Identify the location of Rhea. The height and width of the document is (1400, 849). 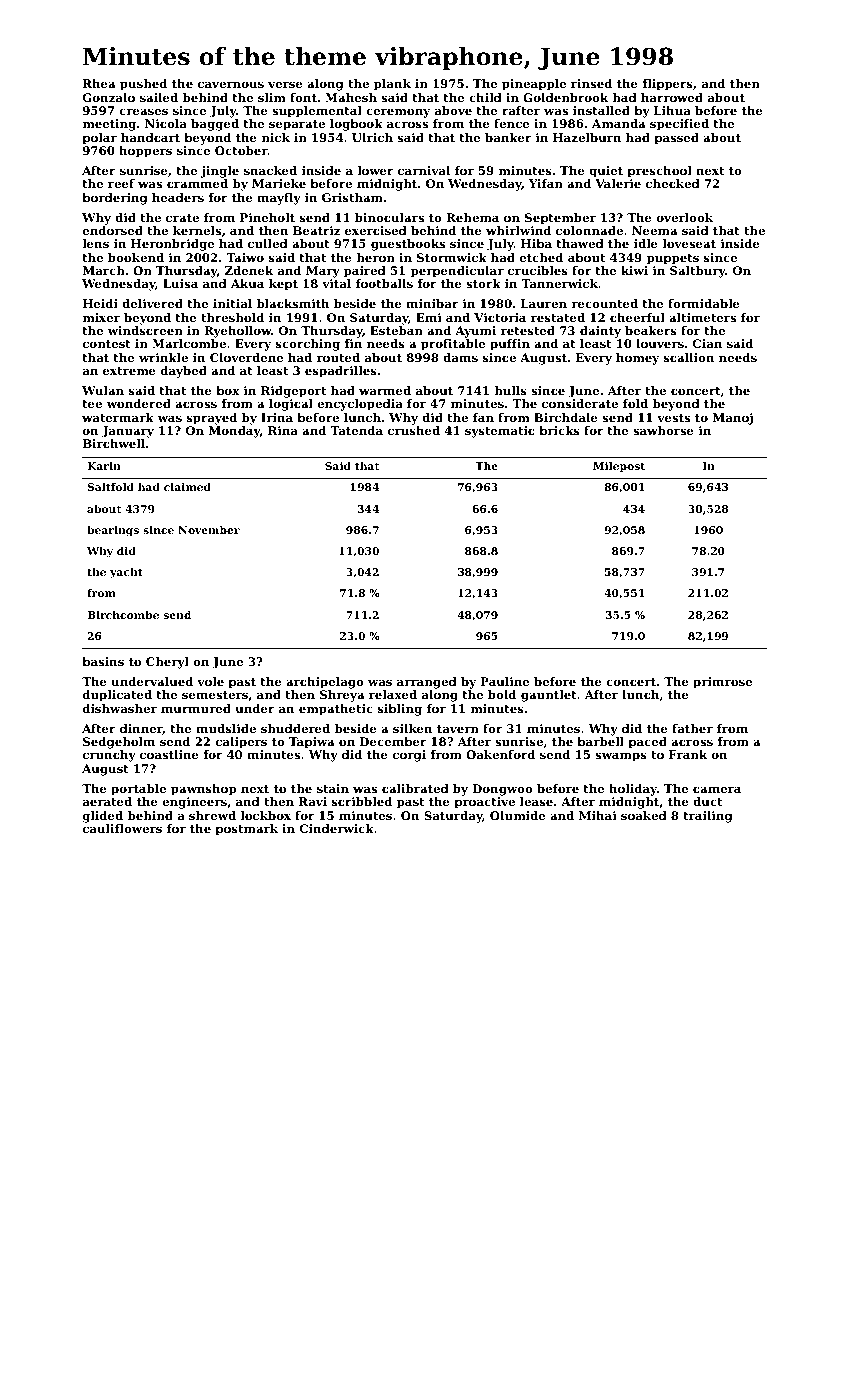
(99, 83).
